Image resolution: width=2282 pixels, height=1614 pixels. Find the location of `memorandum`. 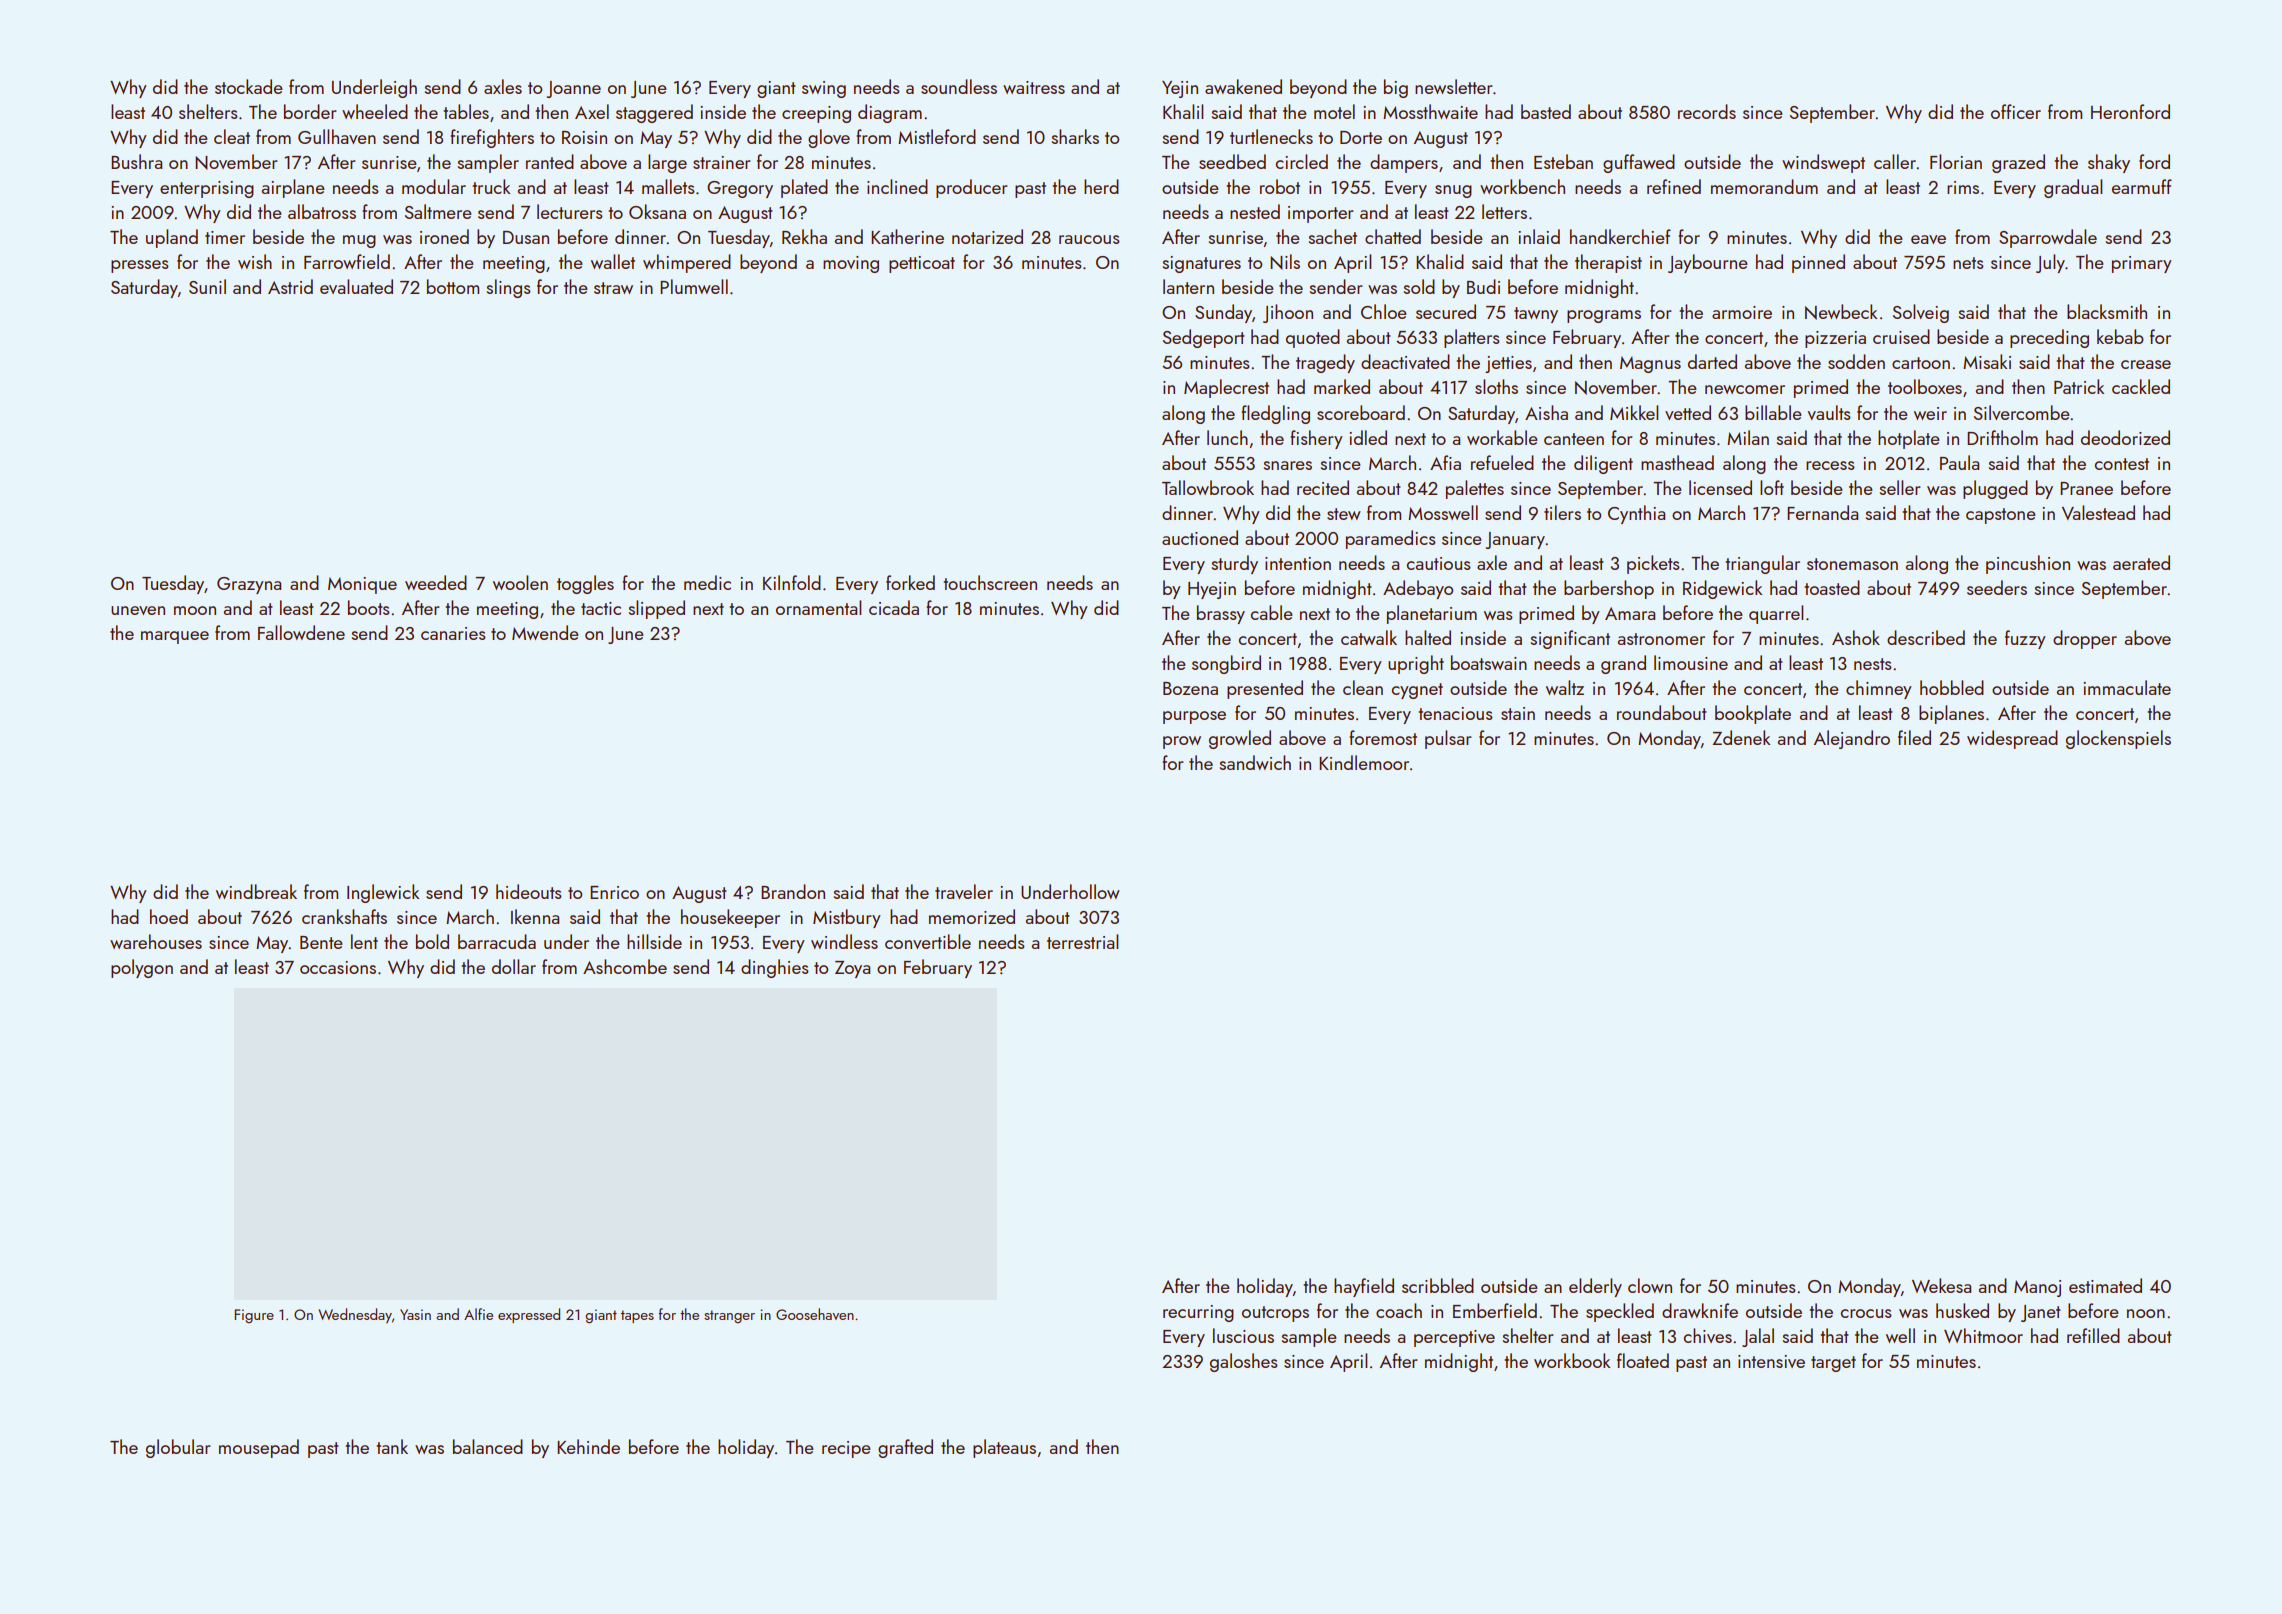

memorandum is located at coordinates (1764, 186).
